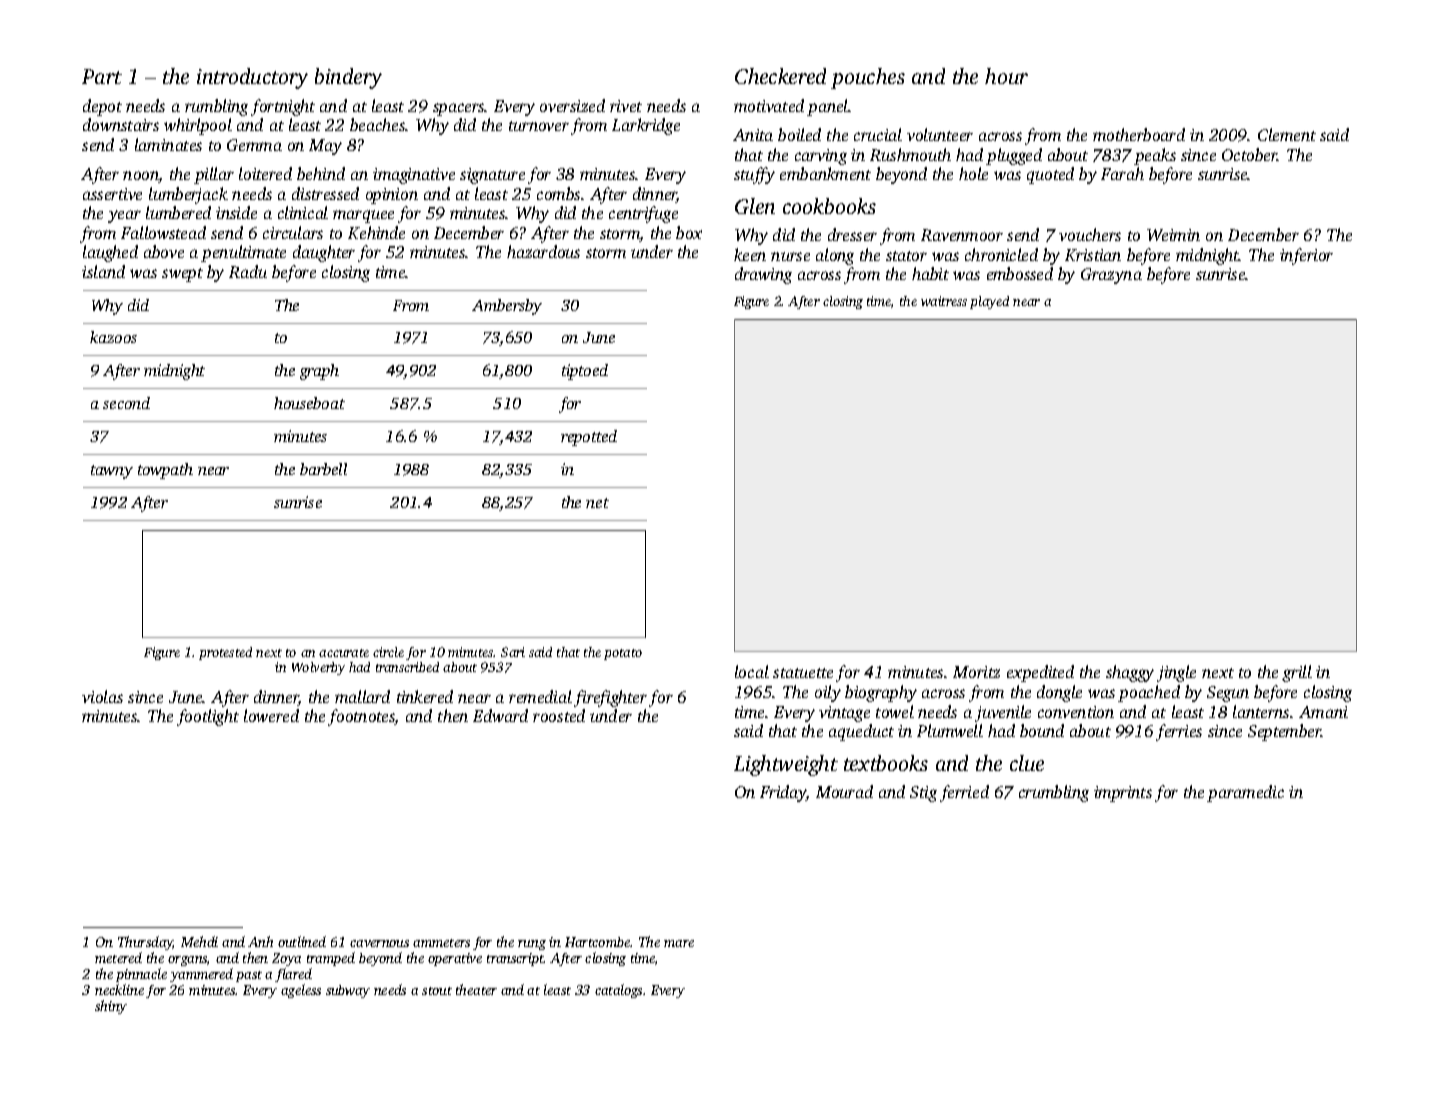  I want to click on paramedic, so click(1245, 793).
